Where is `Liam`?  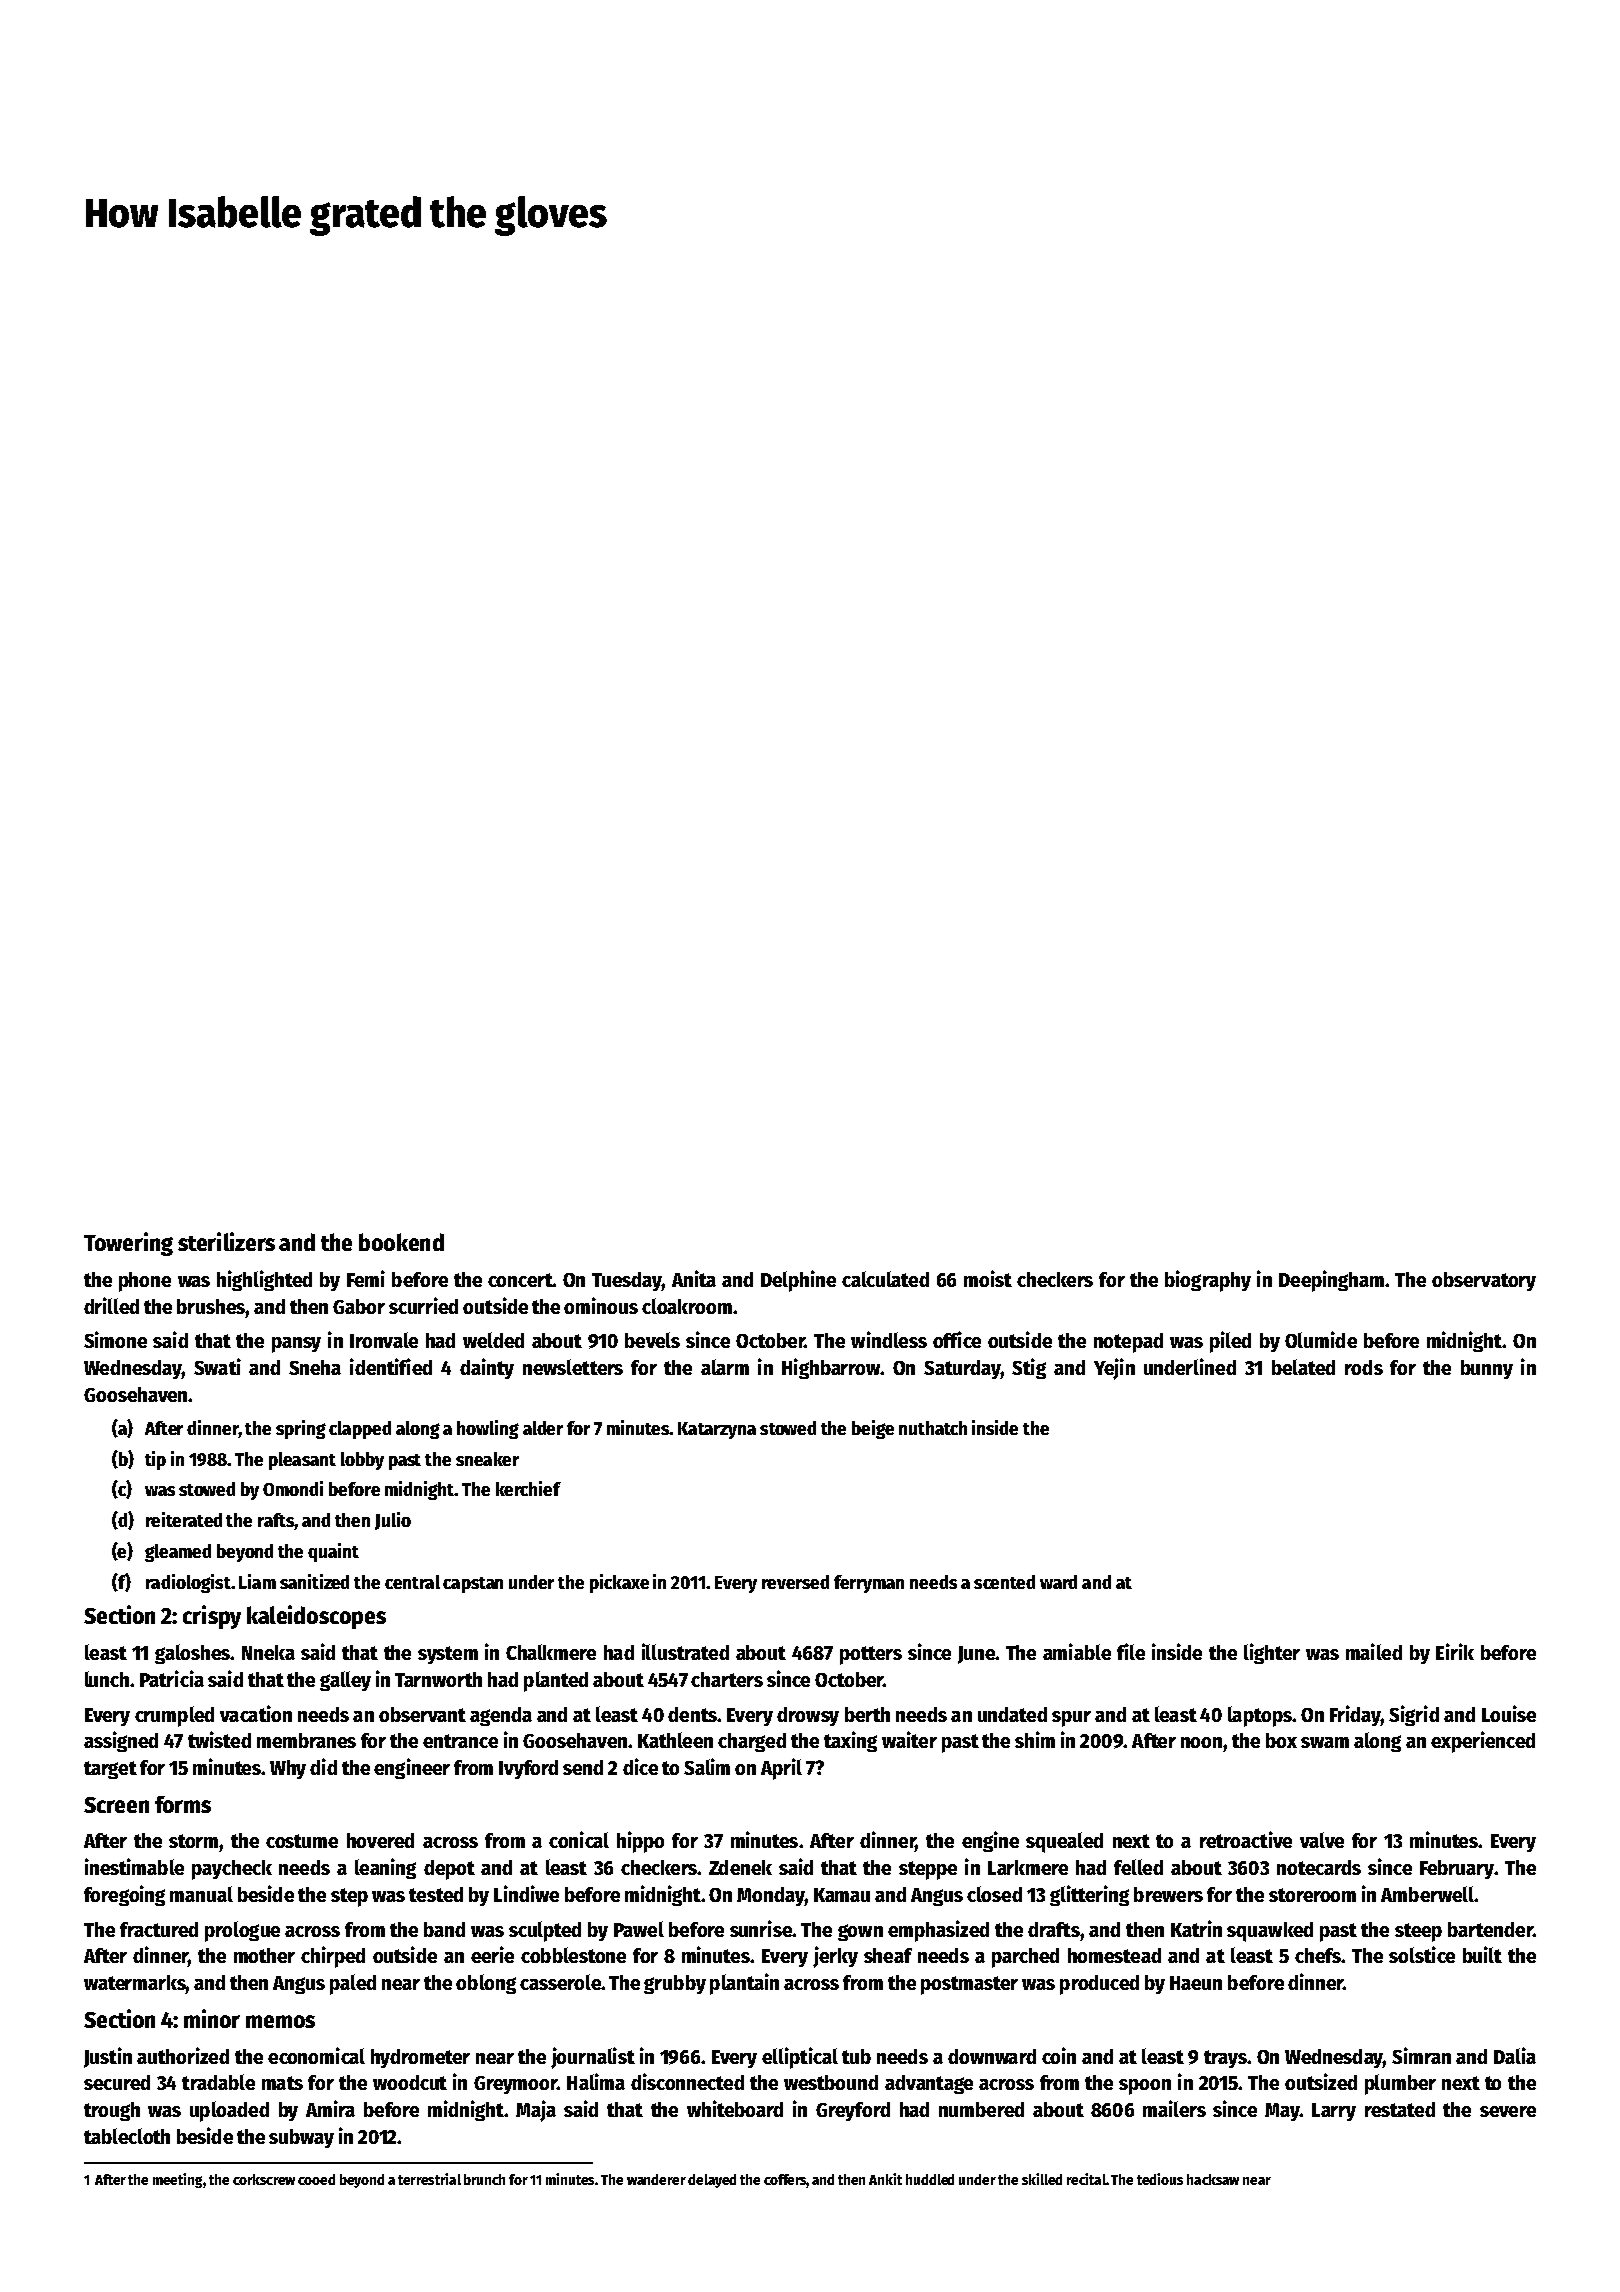 Liam is located at coordinates (257, 1581).
